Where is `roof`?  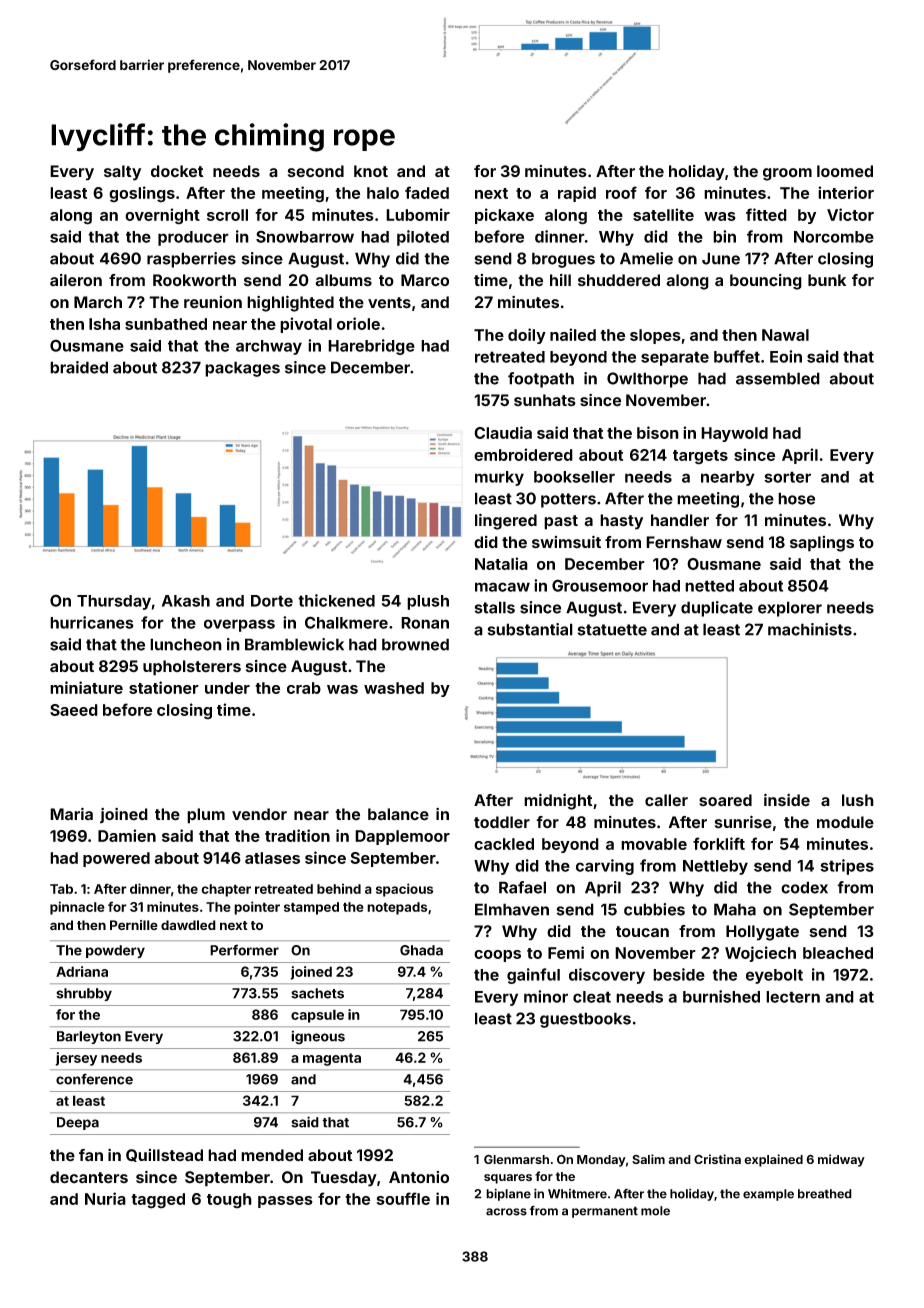
roof is located at coordinates (621, 192).
